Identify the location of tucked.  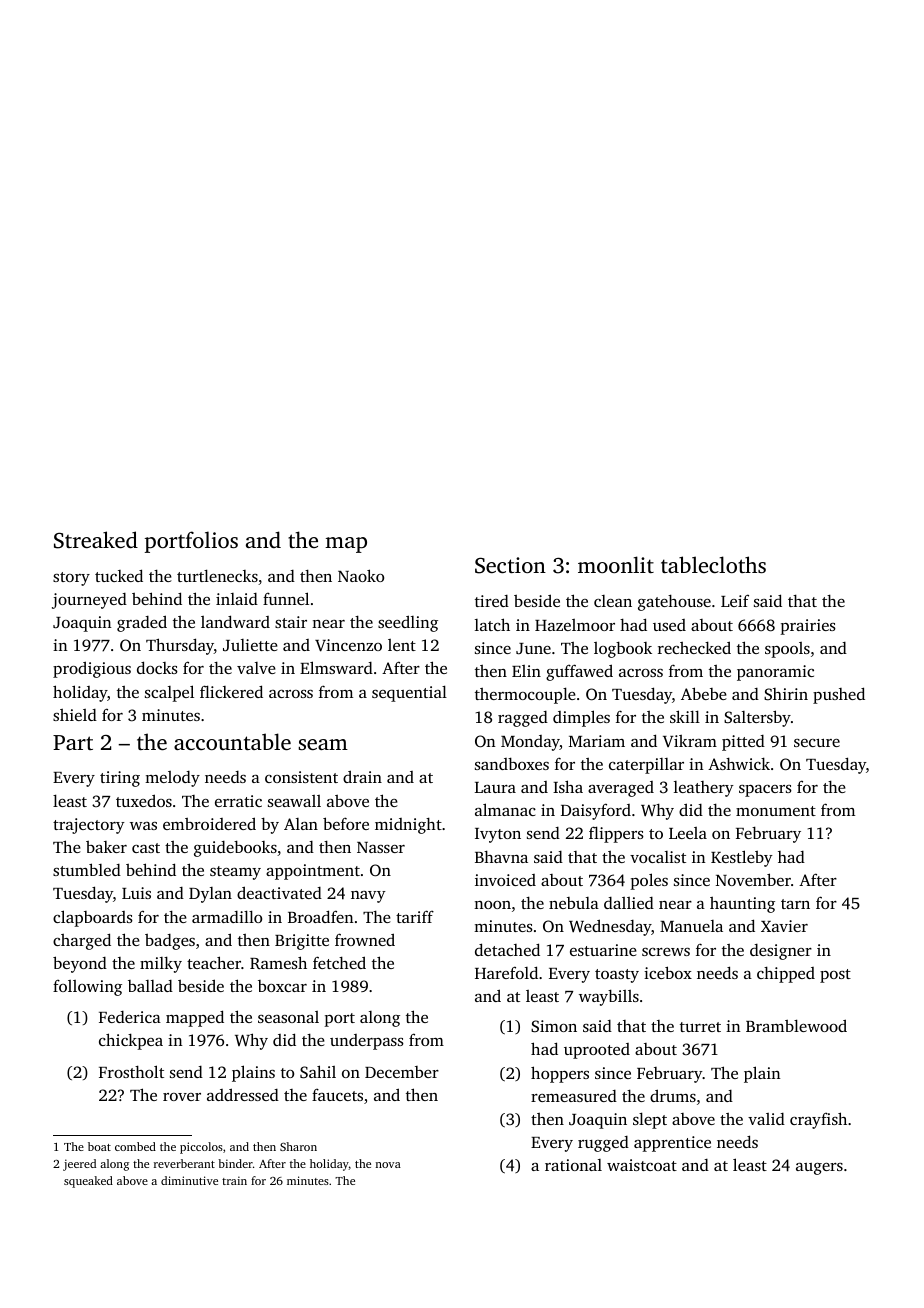
(119, 575).
